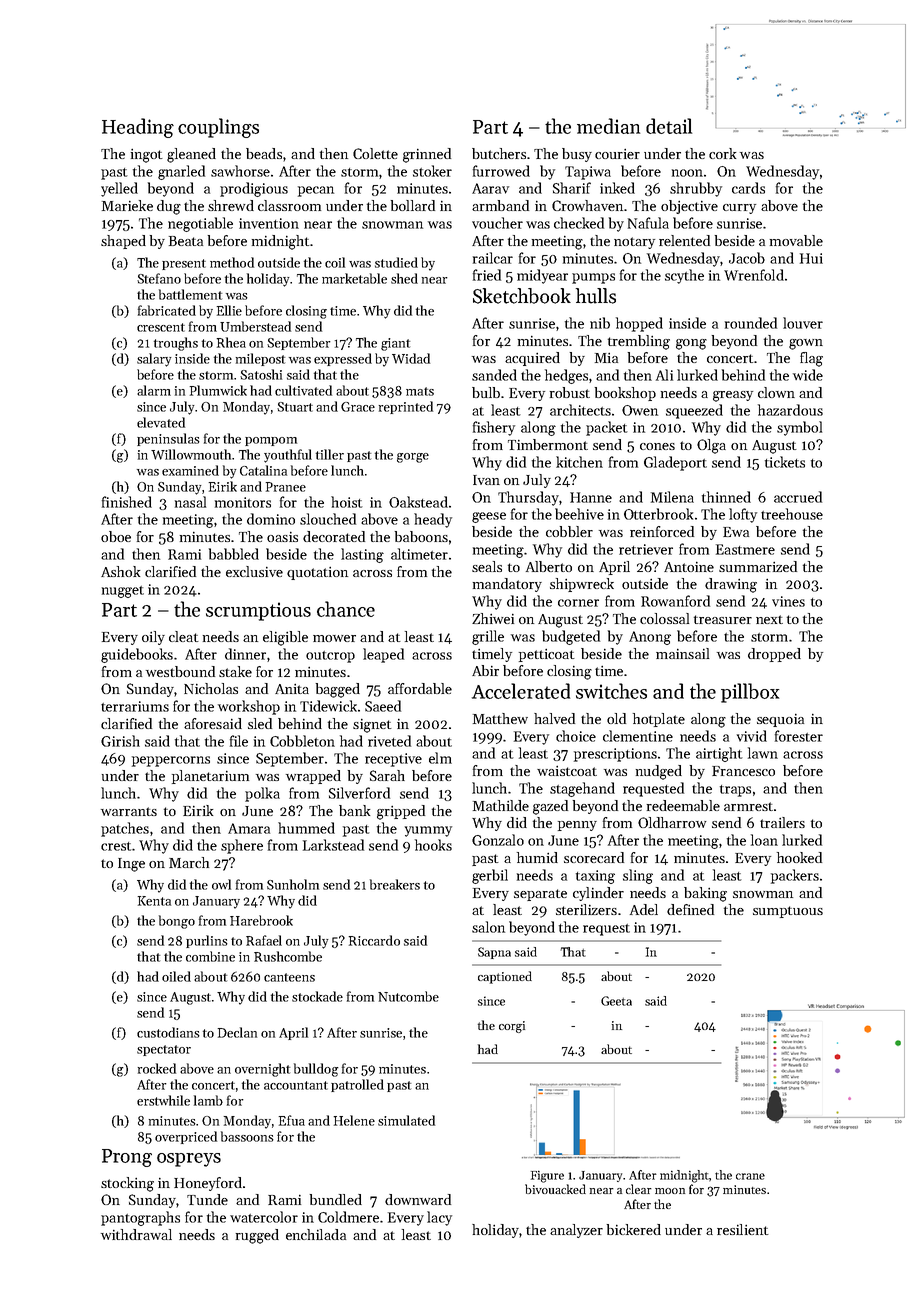 Image resolution: width=924 pixels, height=1308 pixels. I want to click on invention, so click(269, 223).
